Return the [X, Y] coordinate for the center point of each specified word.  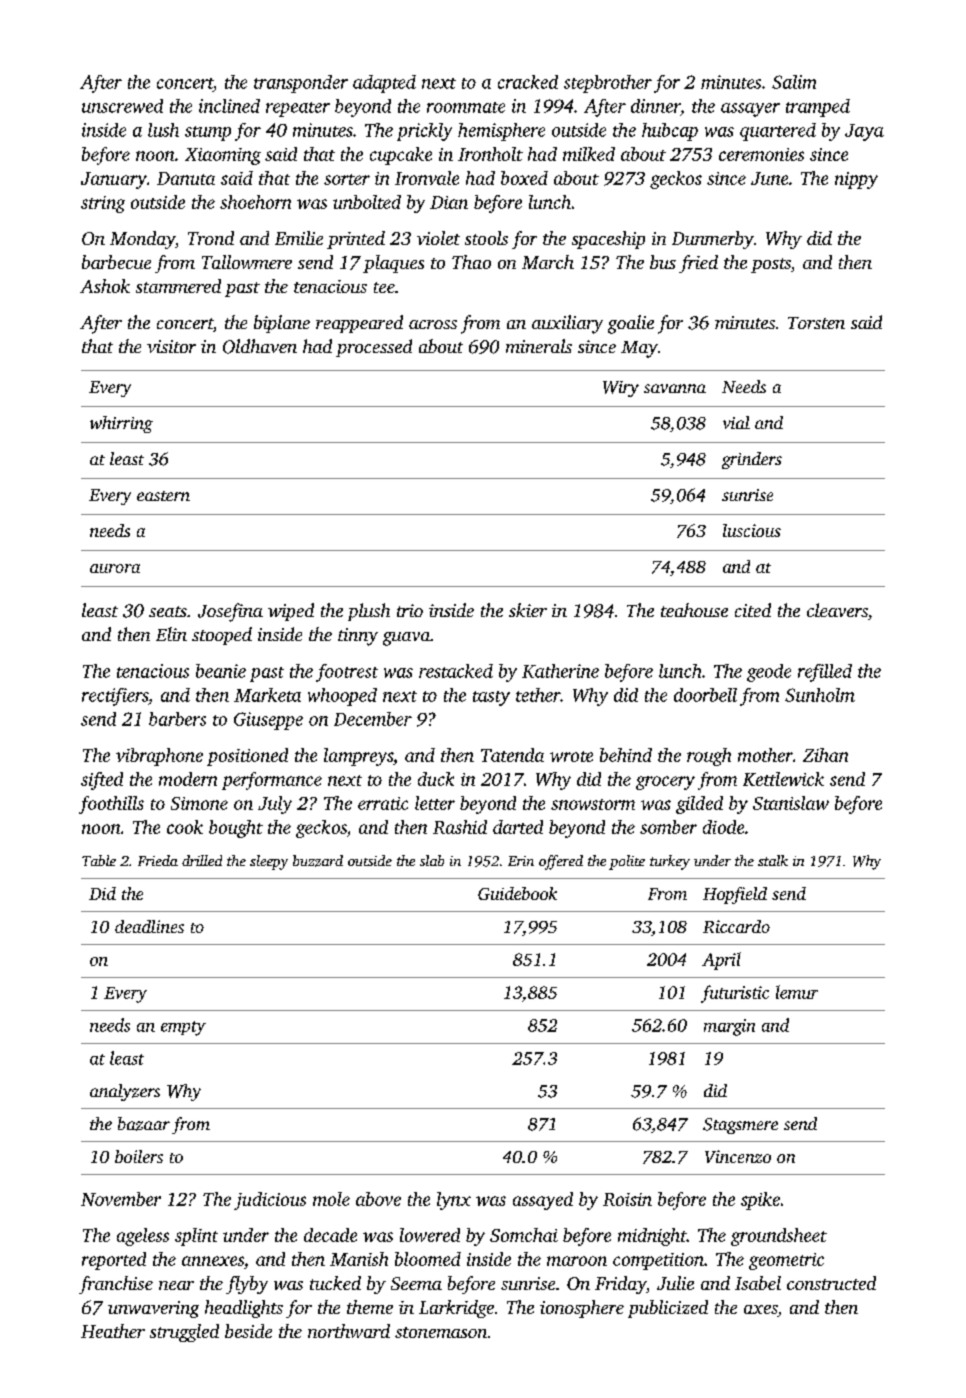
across [433, 324]
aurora [115, 568]
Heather [113, 1331]
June [769, 178]
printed [356, 240]
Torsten [816, 323]
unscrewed [122, 106]
